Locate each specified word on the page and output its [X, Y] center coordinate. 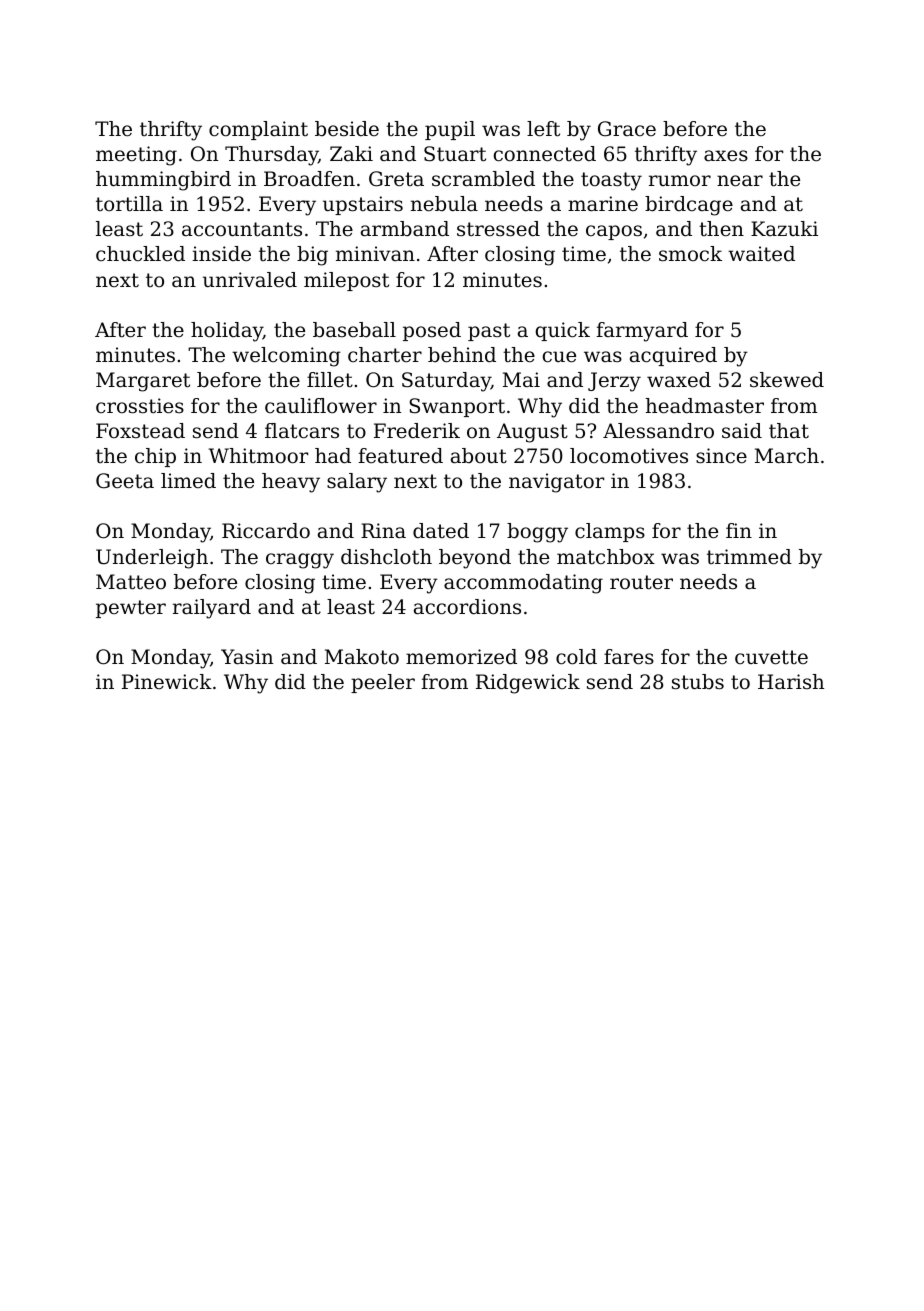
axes [726, 156]
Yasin [247, 657]
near [740, 181]
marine [603, 204]
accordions [467, 607]
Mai [521, 379]
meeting [136, 156]
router [641, 582]
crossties [140, 406]
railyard [212, 609]
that [789, 430]
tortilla [129, 204]
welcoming [286, 357]
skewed [787, 379]
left [543, 129]
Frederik [417, 431]
